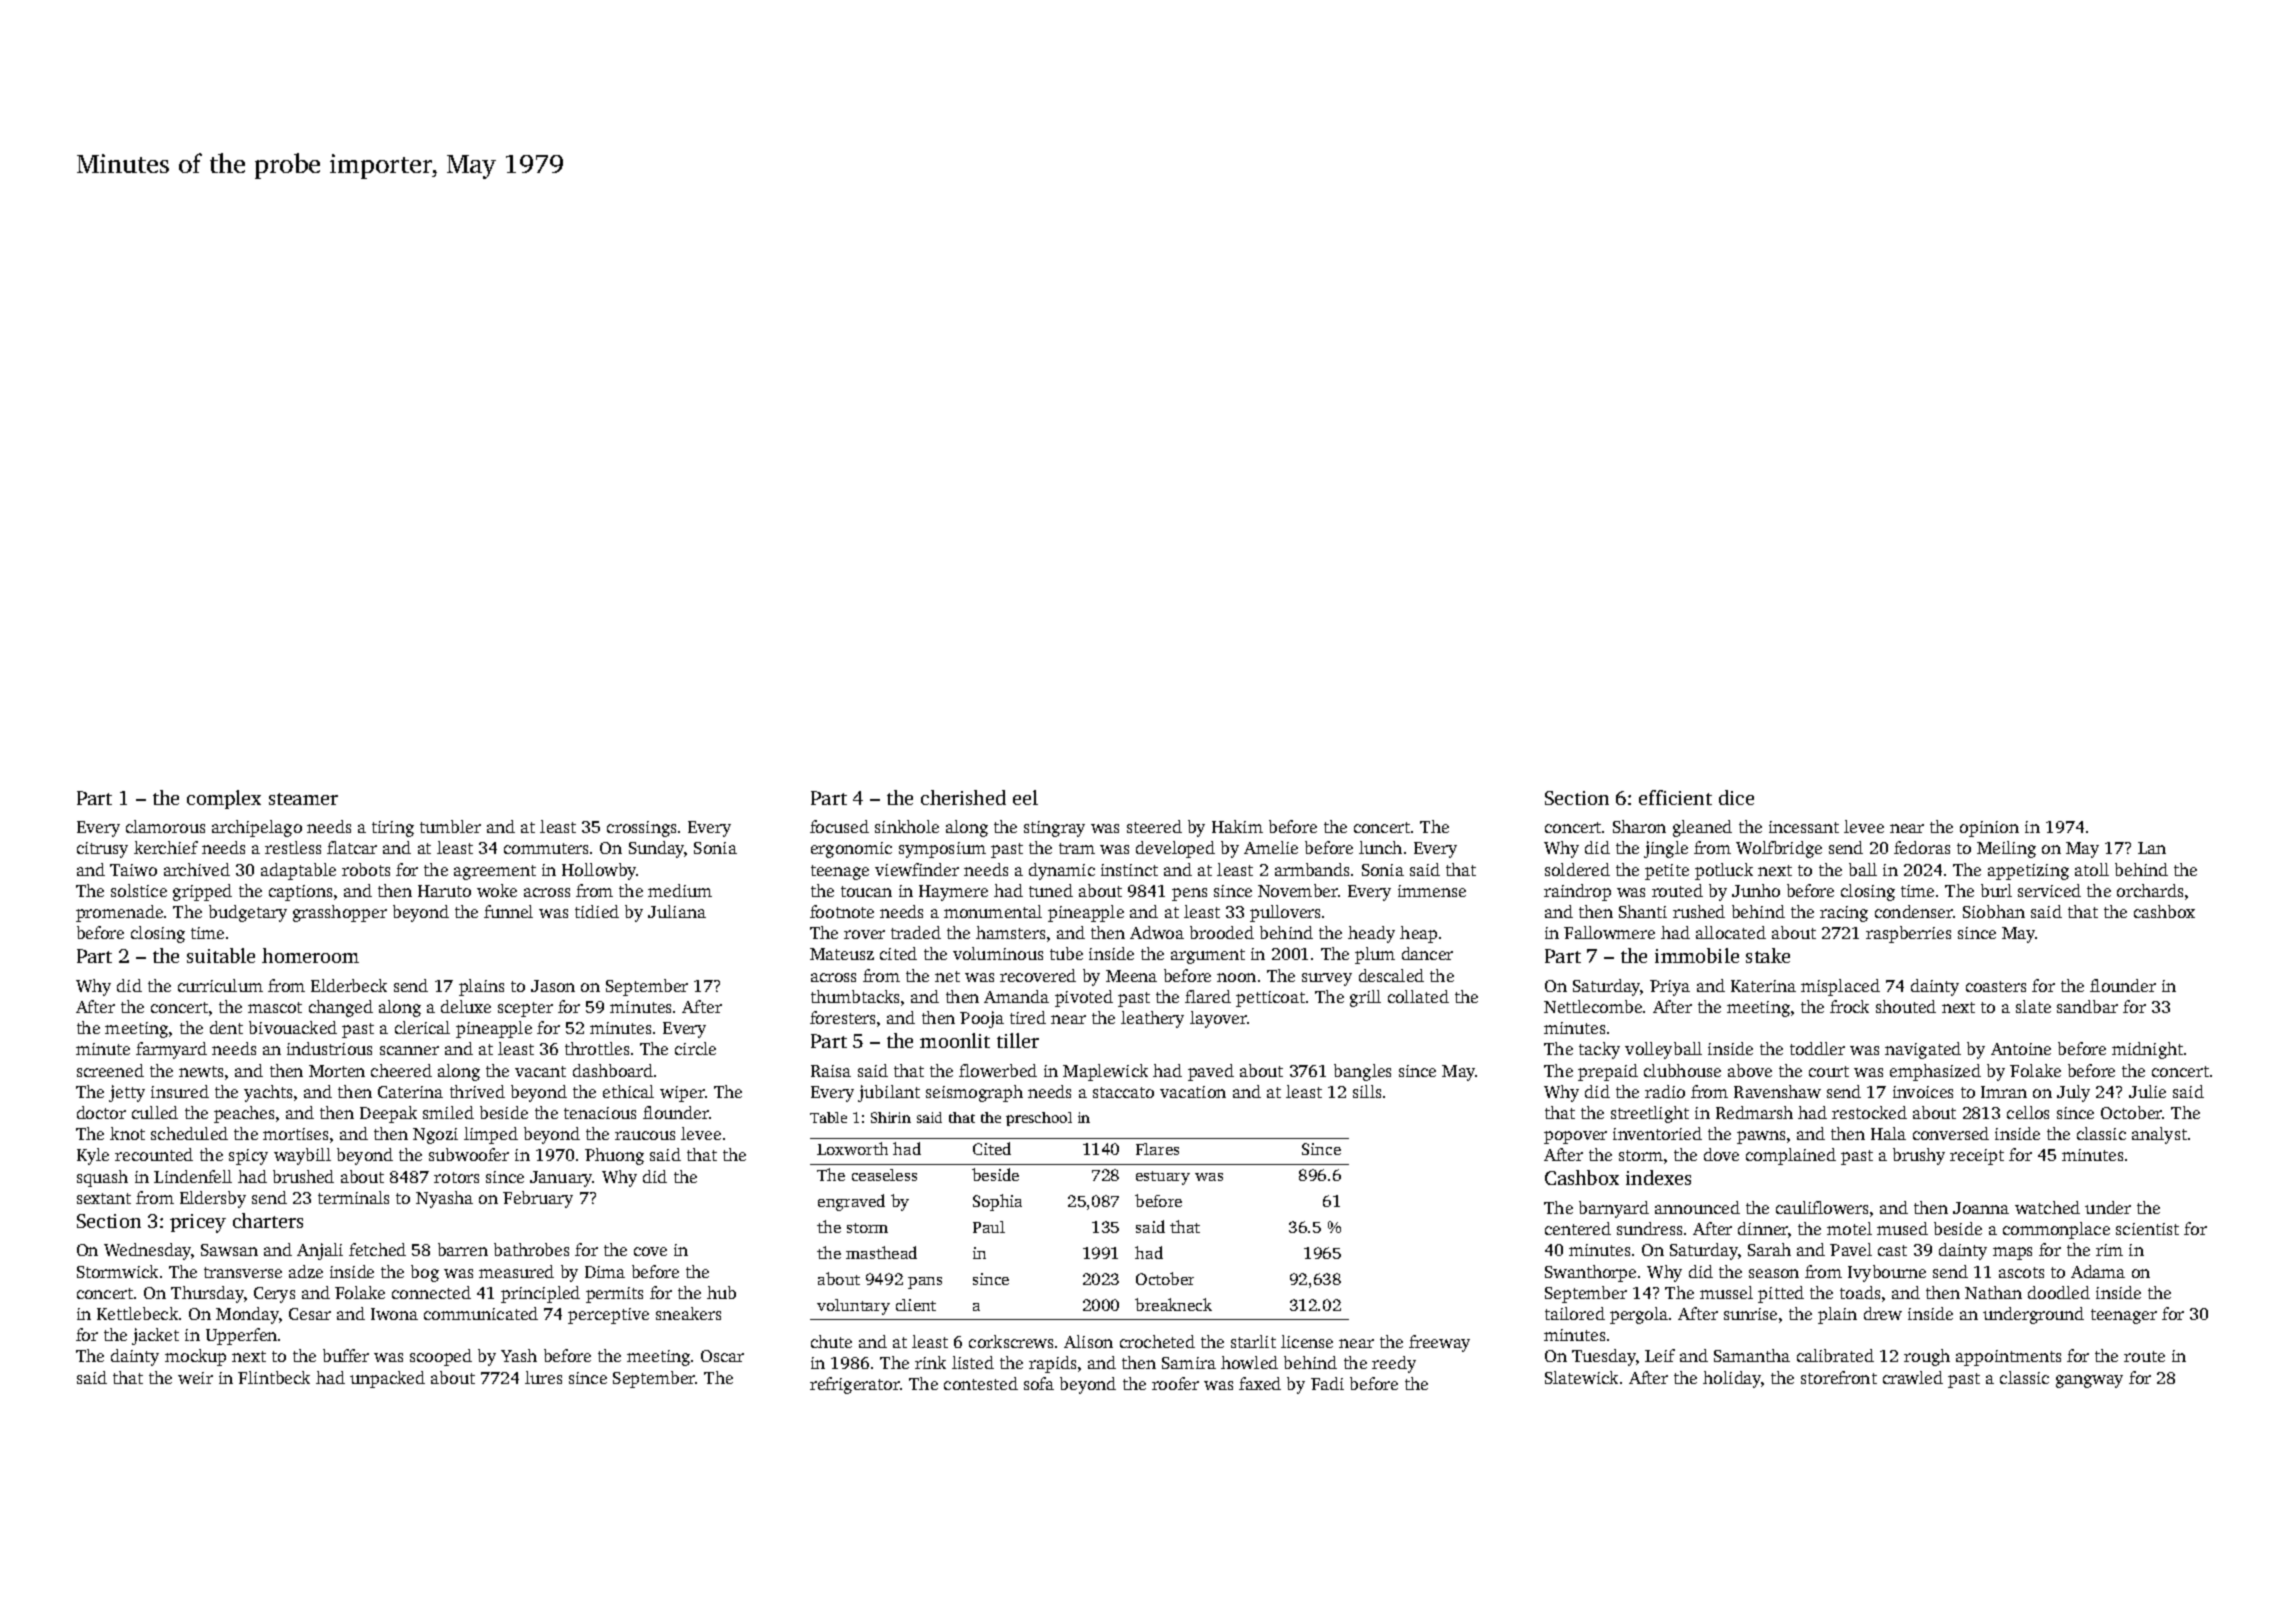  What do you see at coordinates (491, 1135) in the screenshot?
I see `limped` at bounding box center [491, 1135].
